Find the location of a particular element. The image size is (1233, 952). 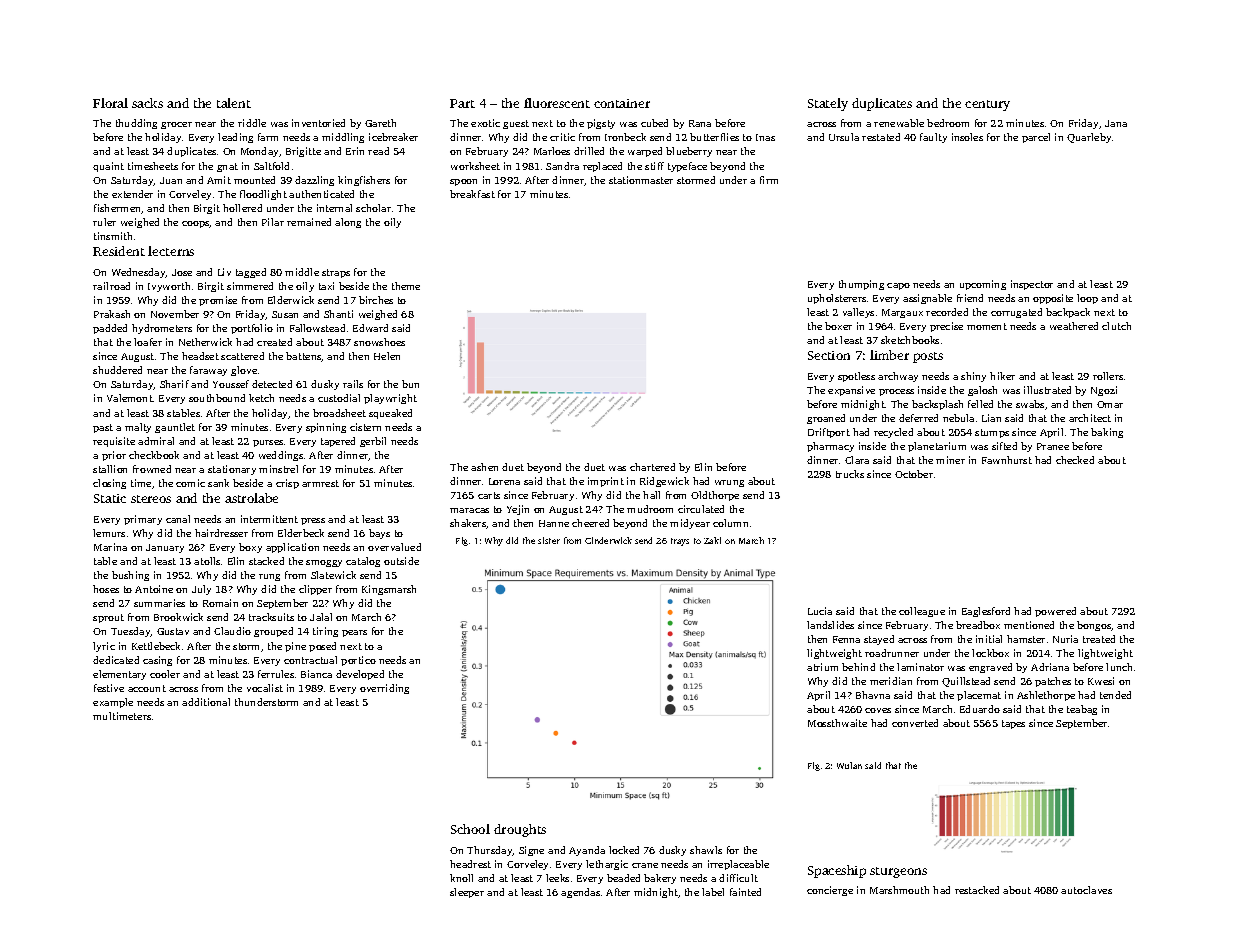

lemurs is located at coordinates (109, 533).
